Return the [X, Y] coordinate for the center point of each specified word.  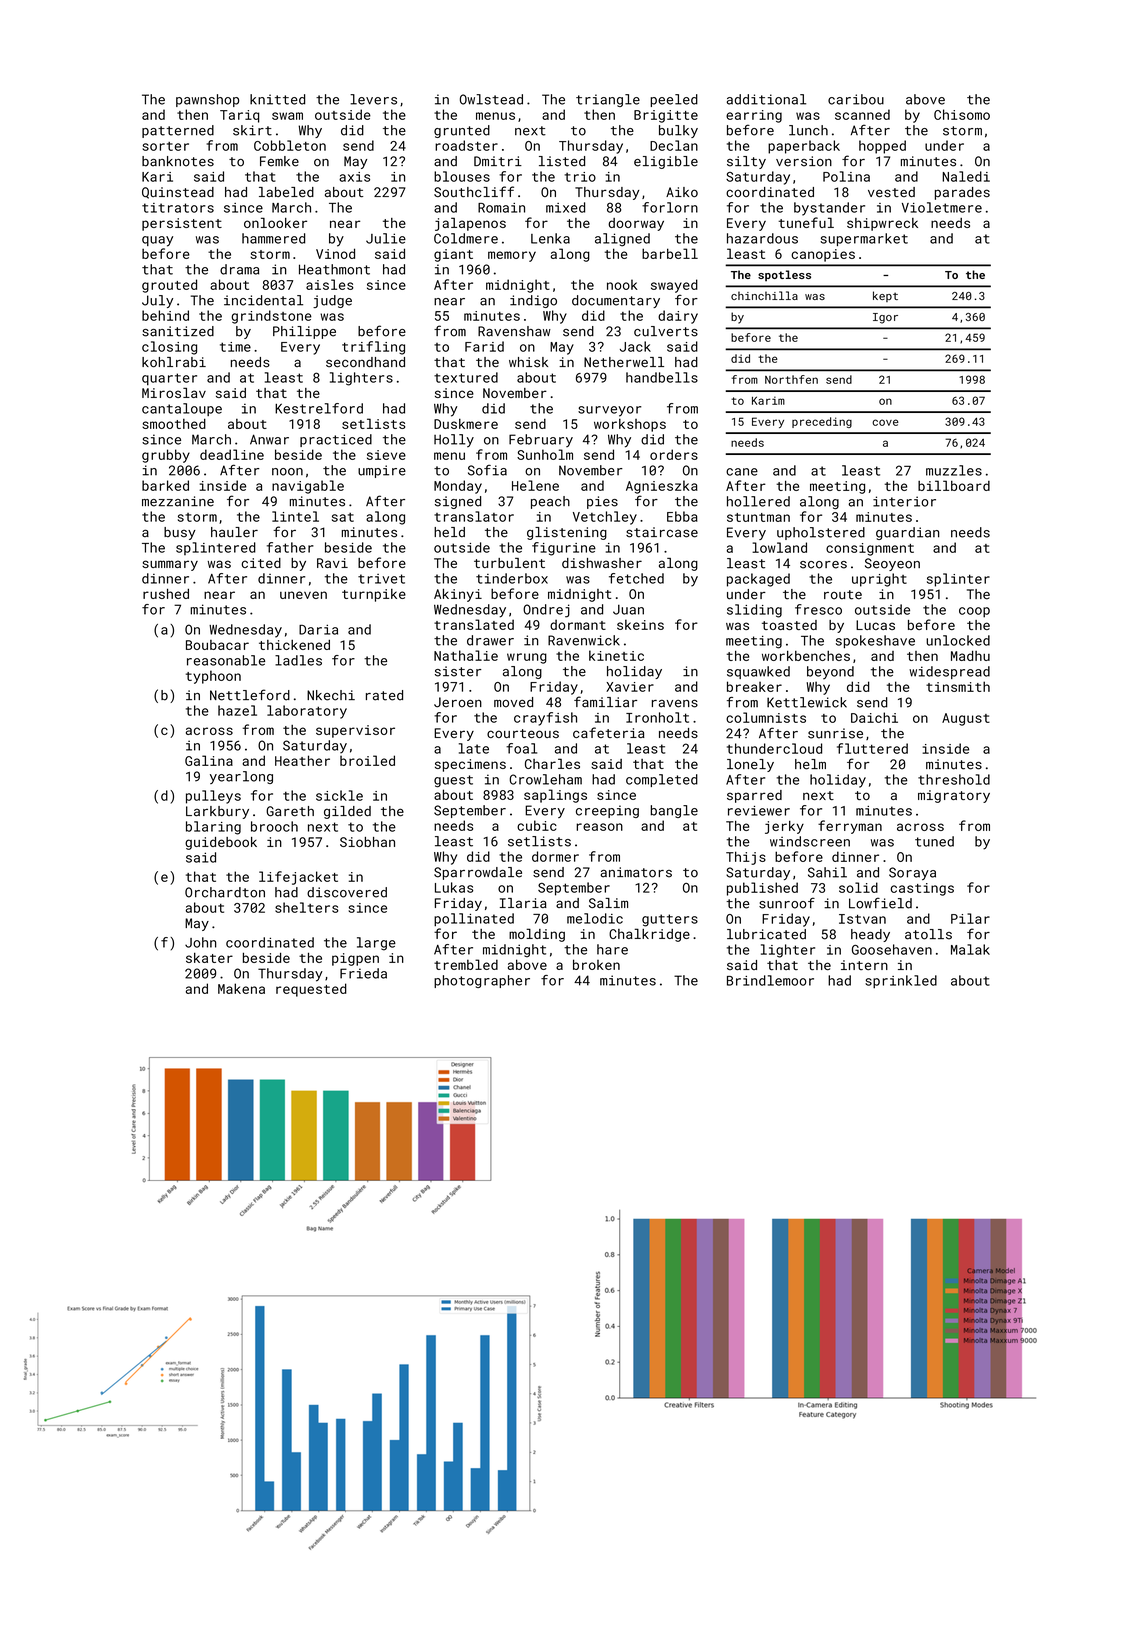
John [200, 942]
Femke [279, 161]
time [235, 347]
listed [562, 161]
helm [810, 764]
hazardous [762, 238]
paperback [804, 147]
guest [453, 781]
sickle [339, 795]
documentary [616, 301]
